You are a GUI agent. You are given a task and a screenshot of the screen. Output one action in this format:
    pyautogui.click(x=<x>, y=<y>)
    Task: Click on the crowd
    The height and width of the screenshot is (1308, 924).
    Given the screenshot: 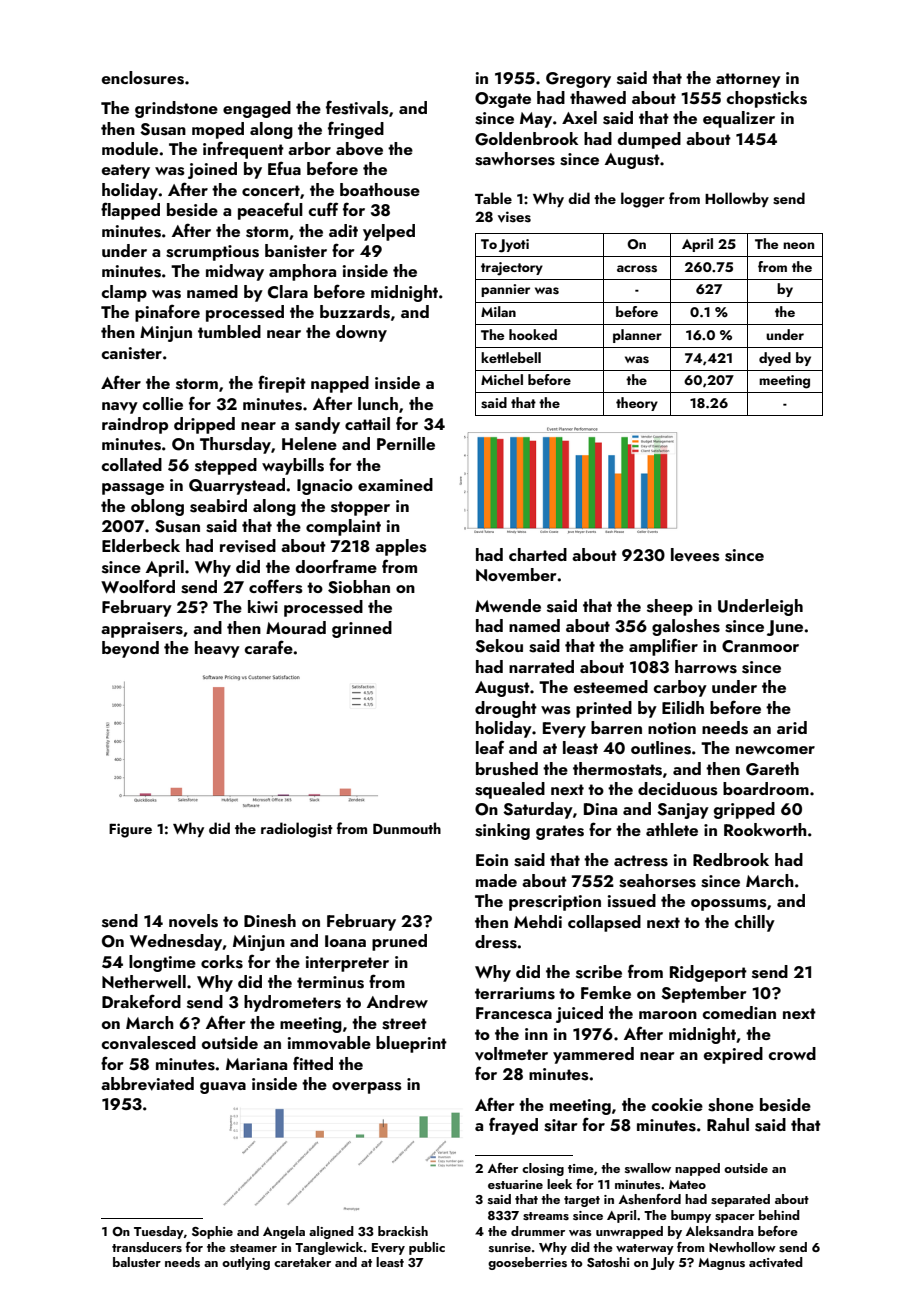 What is the action you would take?
    pyautogui.click(x=792, y=1053)
